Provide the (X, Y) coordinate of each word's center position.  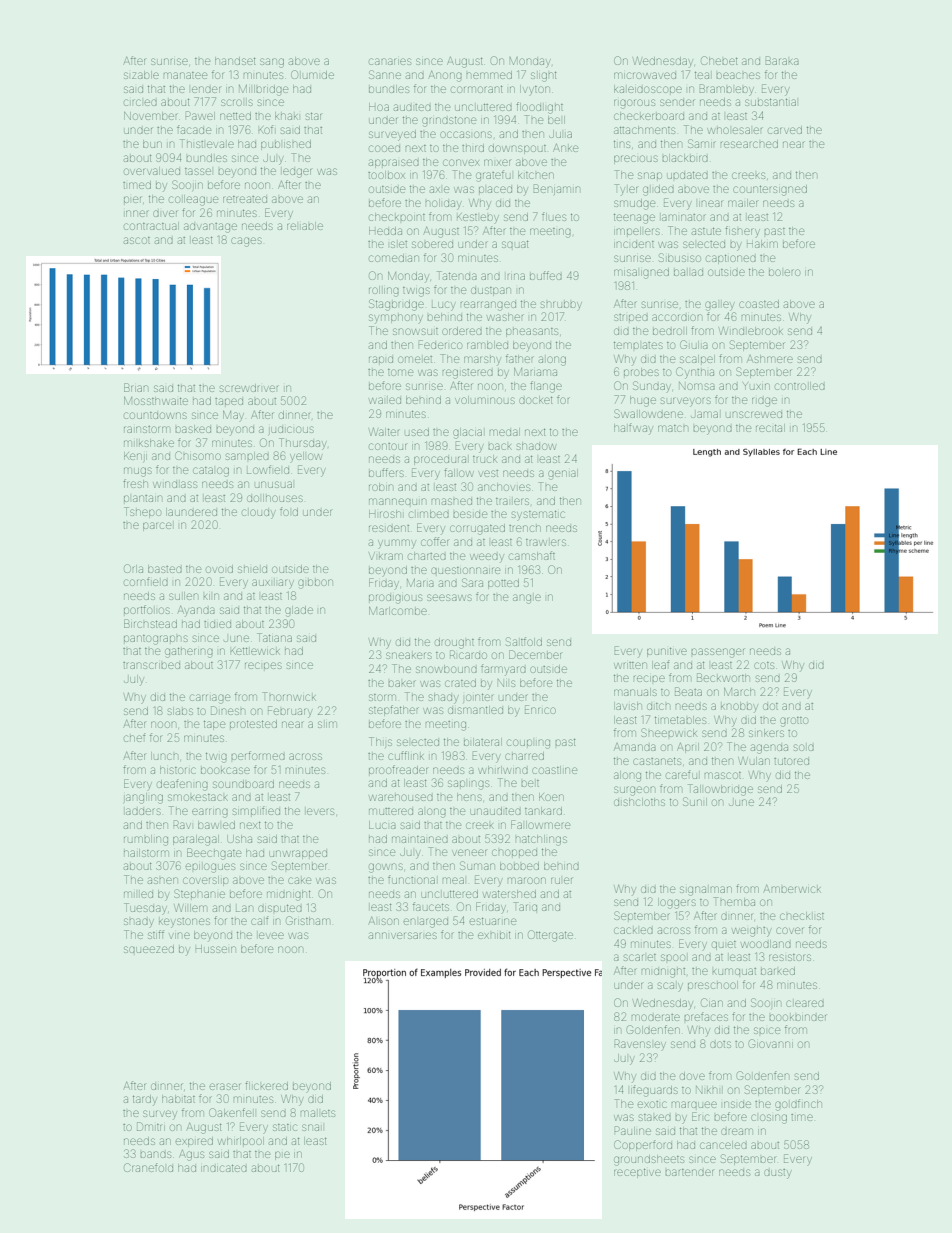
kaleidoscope (648, 89)
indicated (224, 1168)
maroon (527, 880)
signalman (706, 891)
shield (252, 569)
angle (527, 599)
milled (138, 894)
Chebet (719, 60)
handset (235, 61)
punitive (667, 652)
